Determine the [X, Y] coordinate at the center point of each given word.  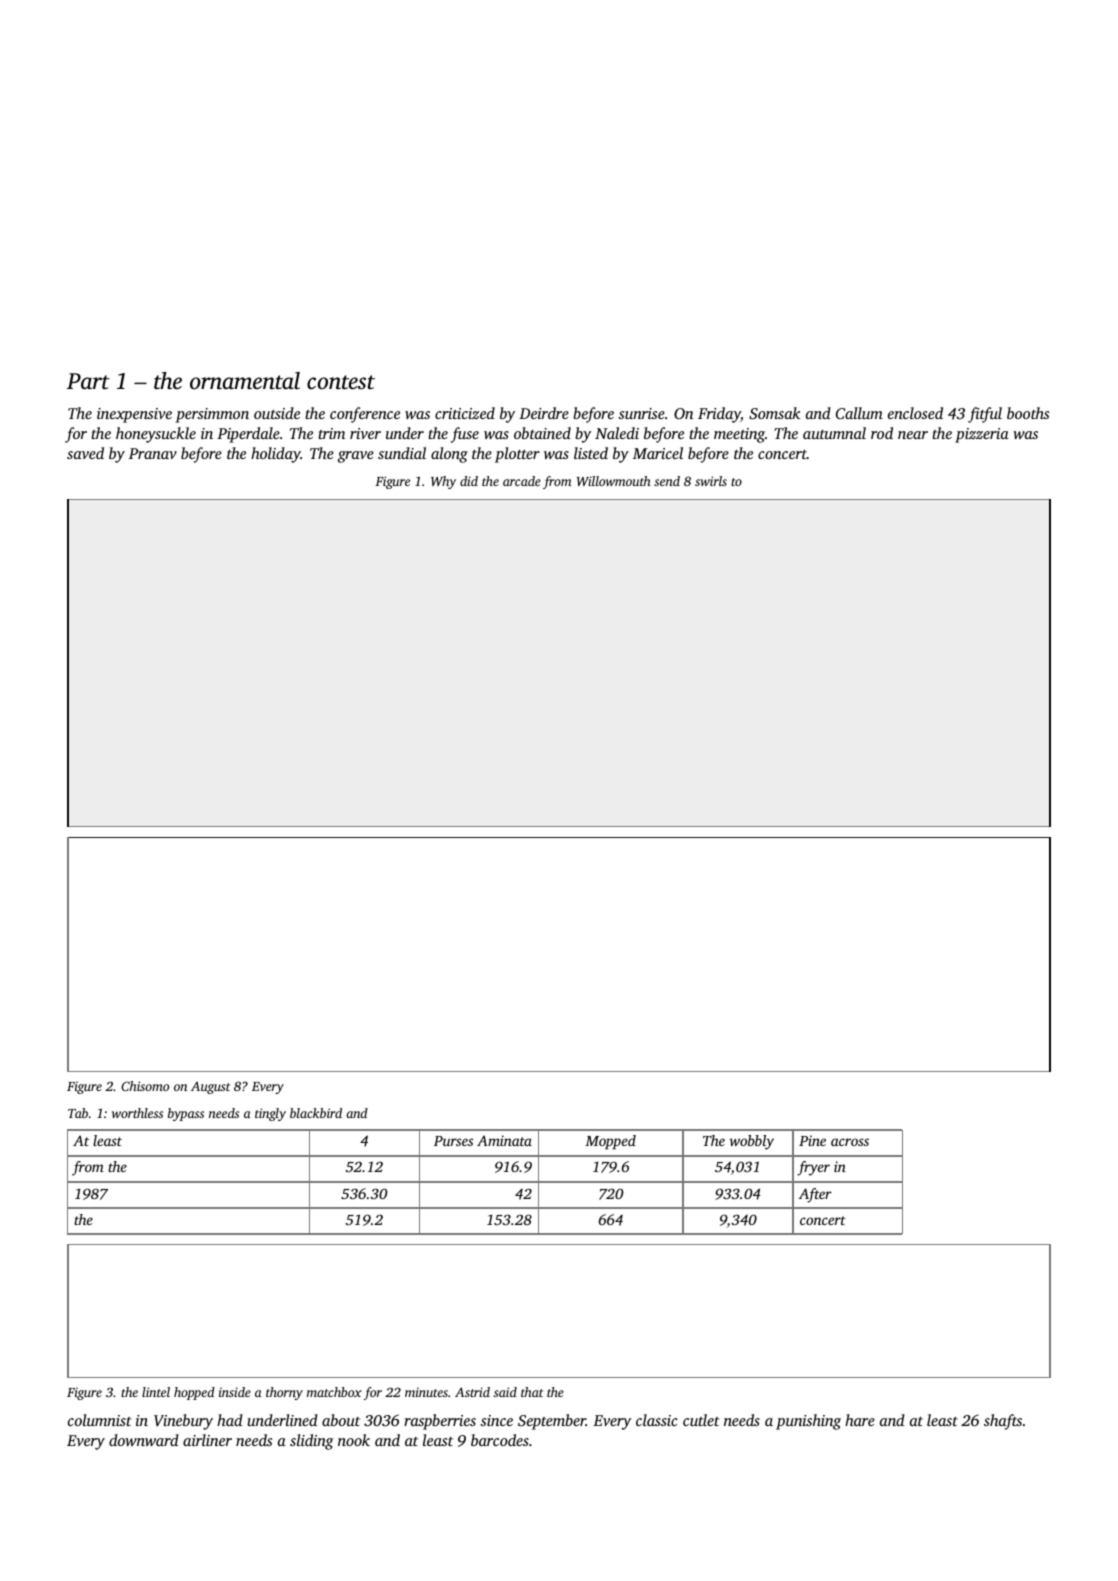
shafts [1003, 1422]
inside [235, 1392]
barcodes [500, 1440]
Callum [859, 413]
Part [88, 381]
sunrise [641, 413]
